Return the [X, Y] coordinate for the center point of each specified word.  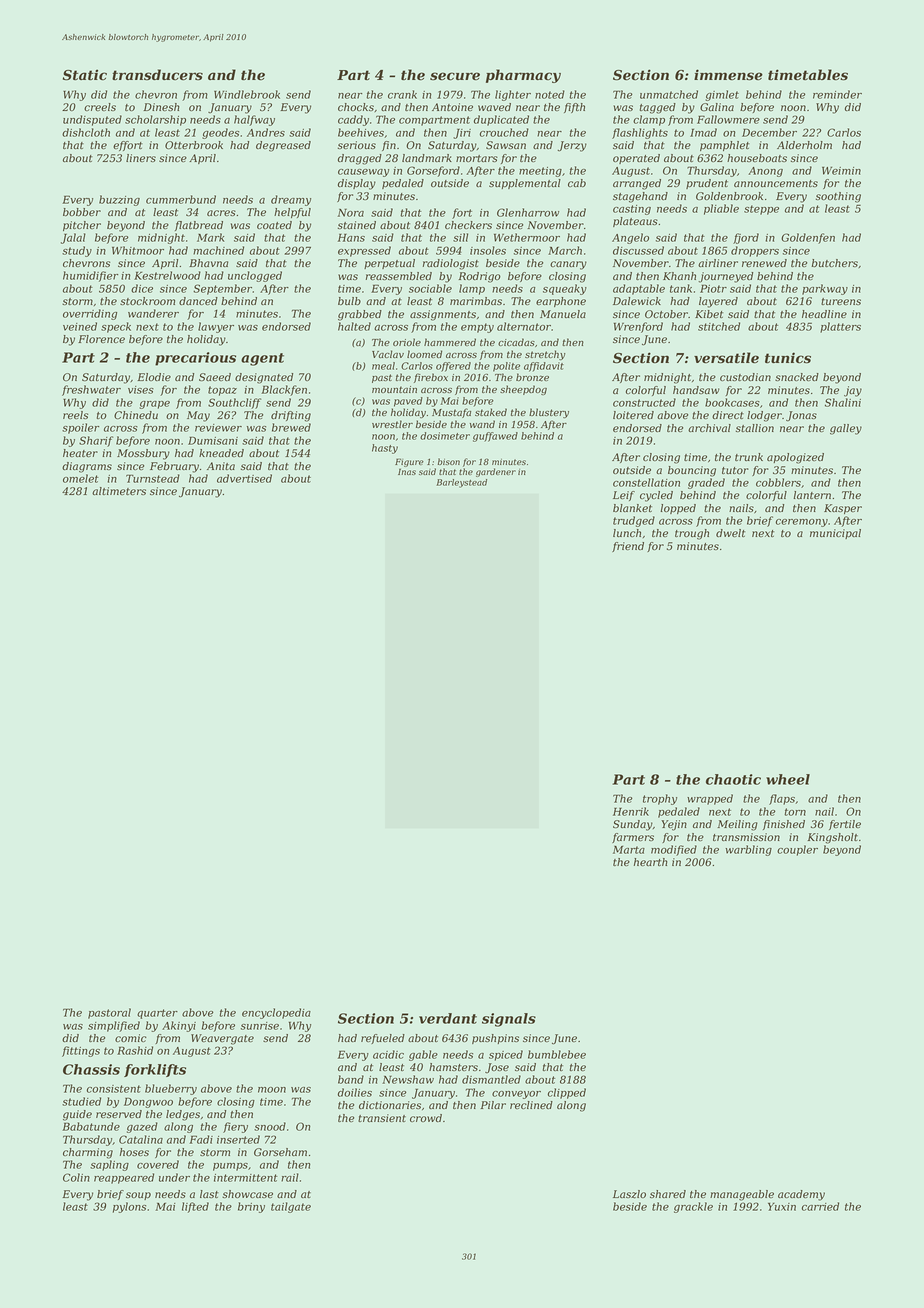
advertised [244, 478]
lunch [627, 533]
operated [636, 159]
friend [628, 547]
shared [668, 1194]
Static [85, 75]
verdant [448, 1018]
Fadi [201, 1139]
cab [577, 183]
